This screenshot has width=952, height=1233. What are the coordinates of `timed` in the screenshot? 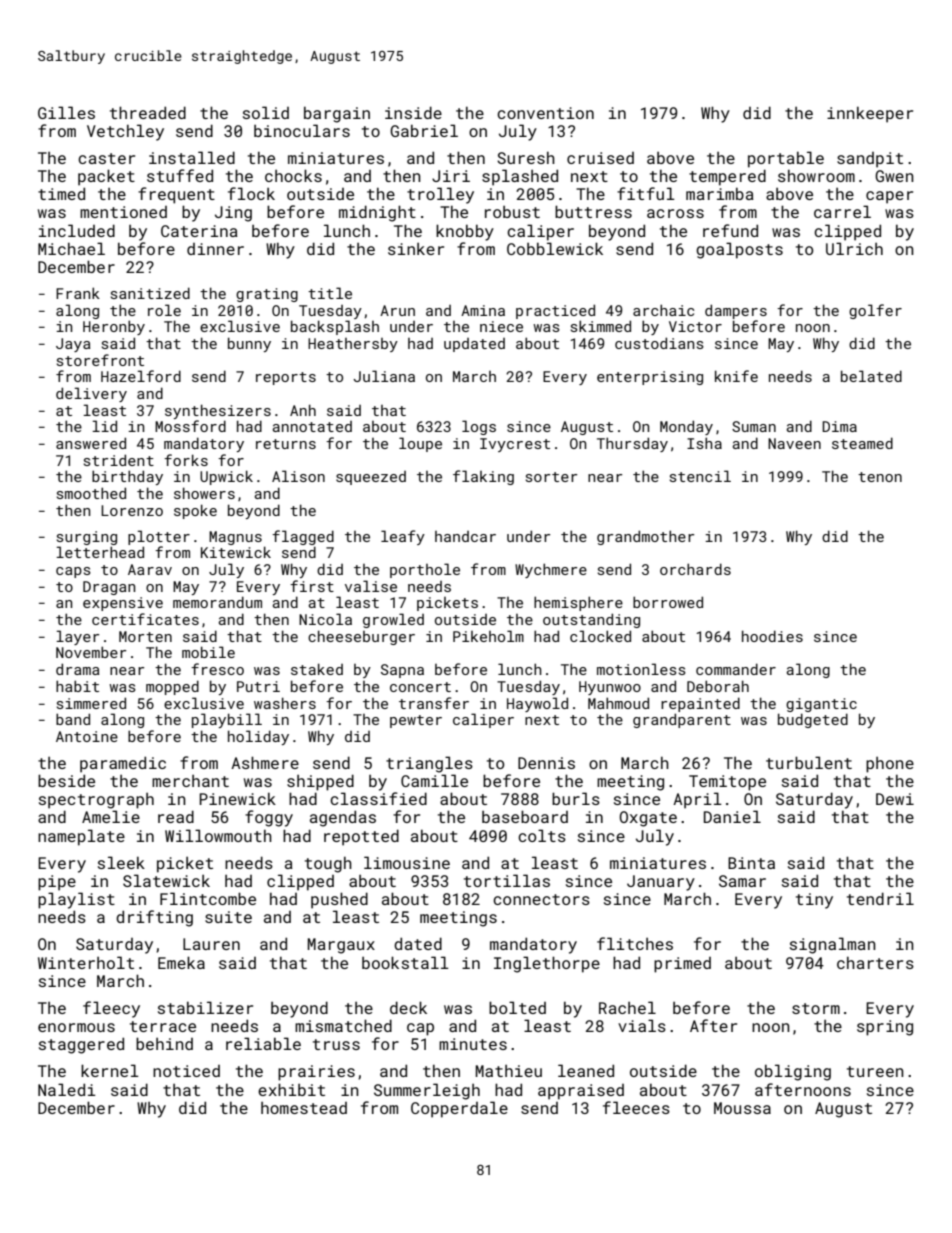 It's located at (61, 193).
